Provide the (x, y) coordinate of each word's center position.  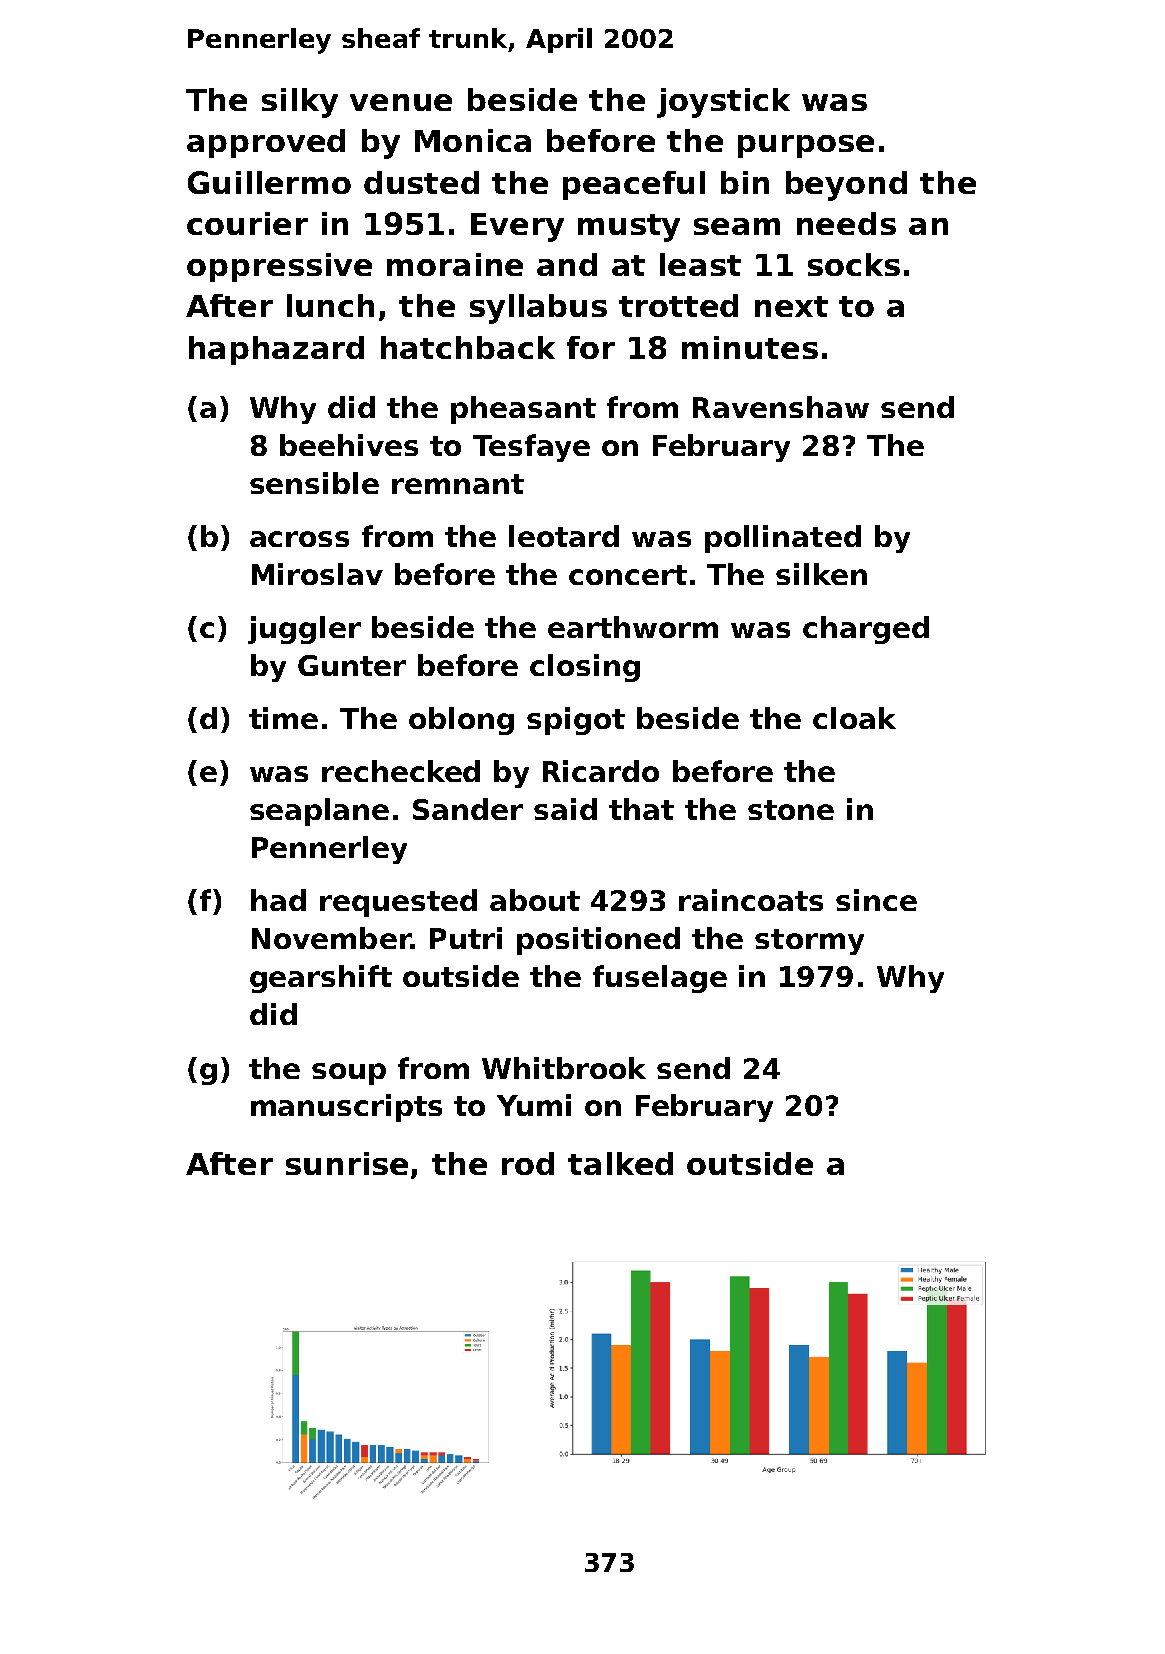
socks (854, 264)
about (535, 900)
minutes (750, 347)
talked (620, 1163)
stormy (809, 942)
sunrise (347, 1163)
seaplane (319, 812)
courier (247, 223)
